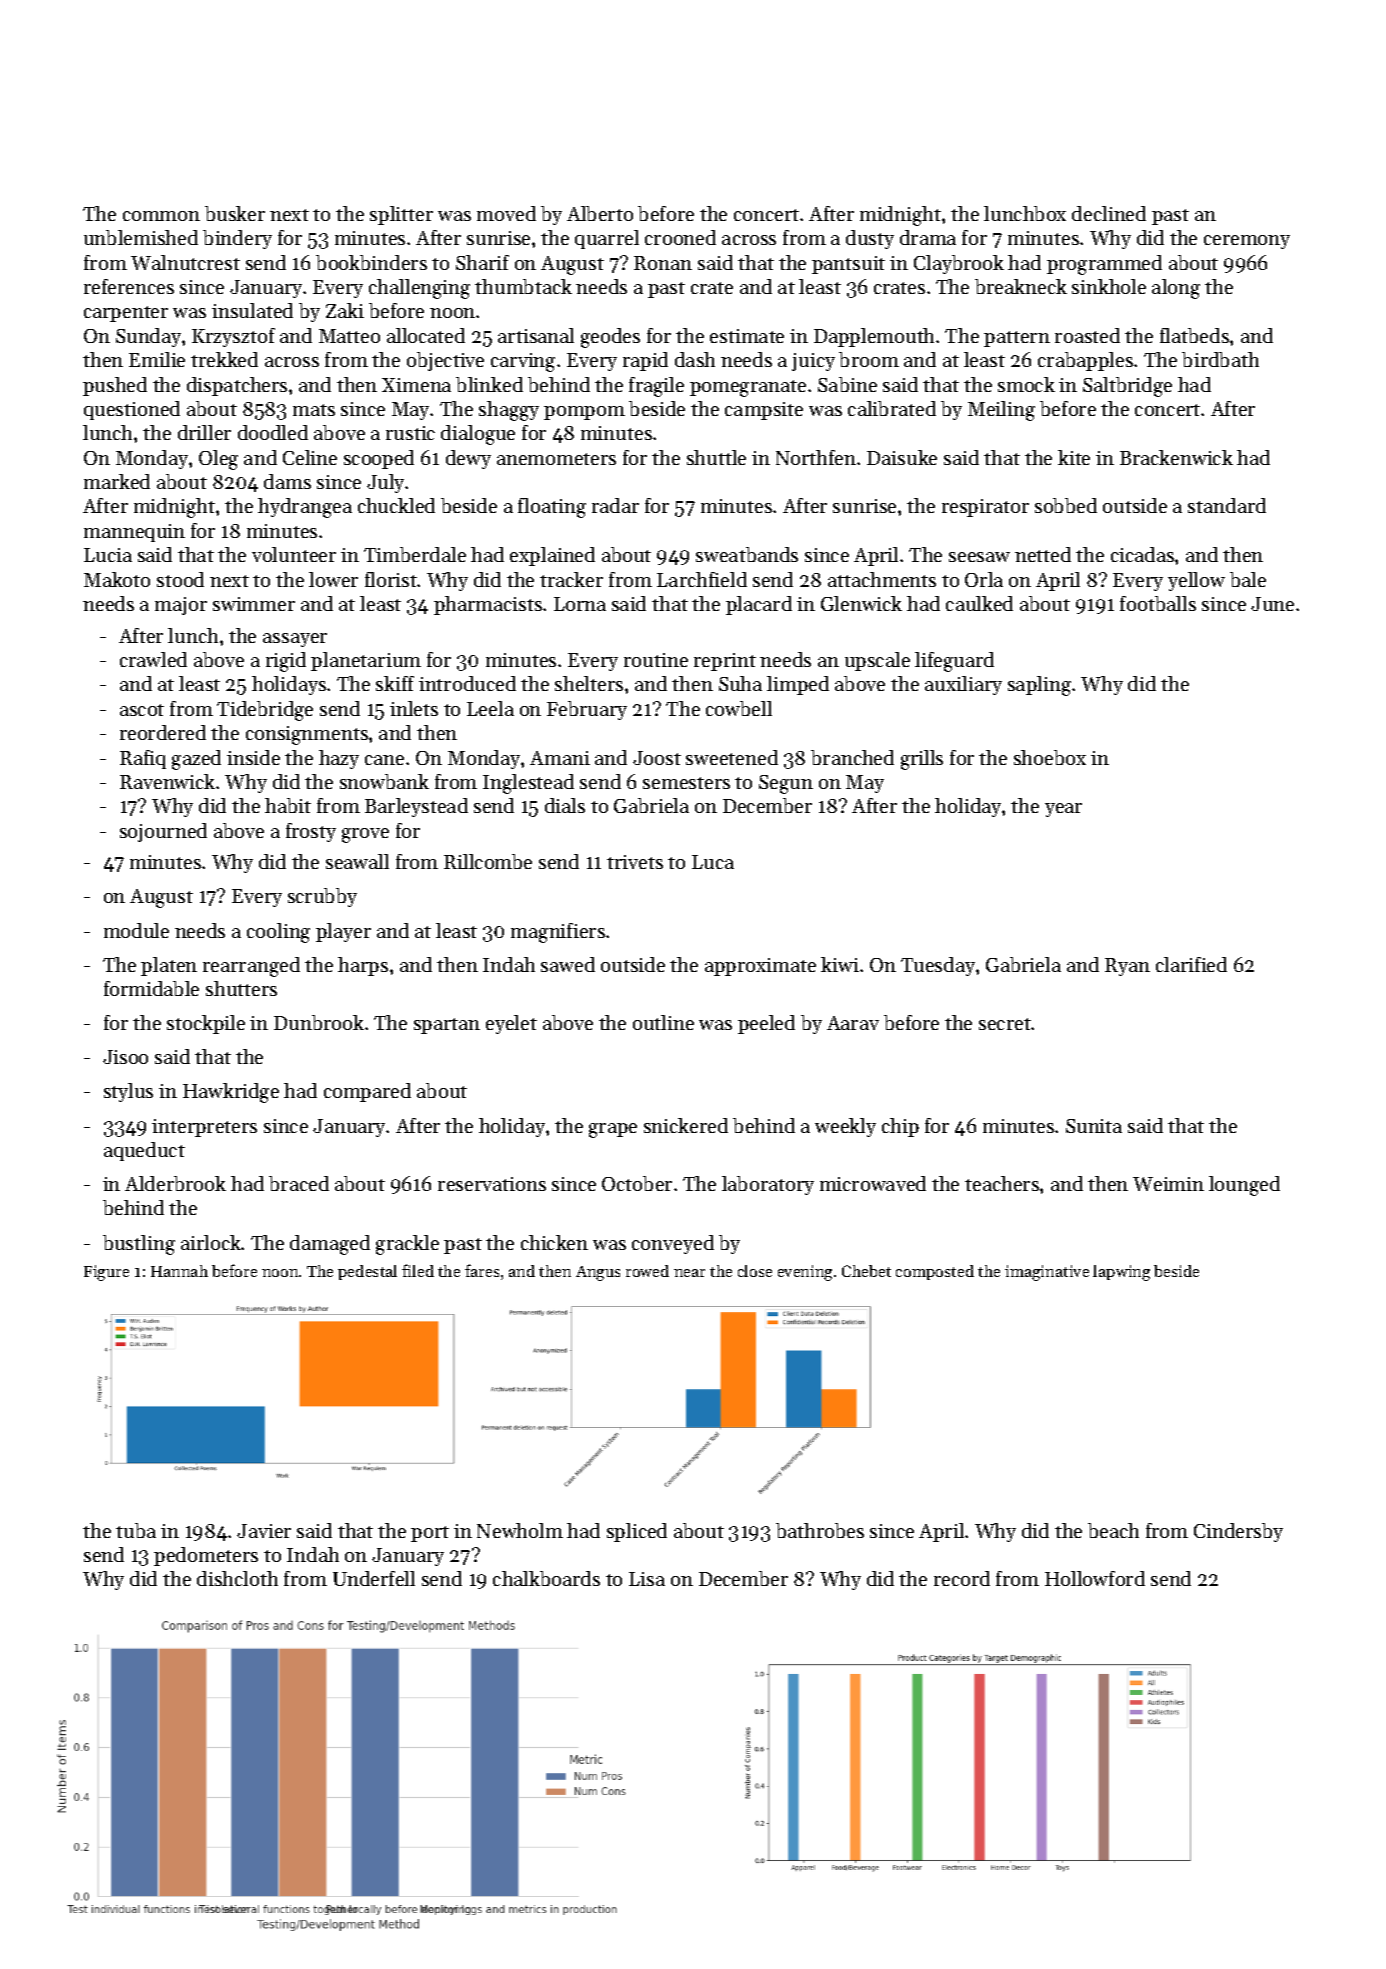  I want to click on mannequin, so click(134, 533).
